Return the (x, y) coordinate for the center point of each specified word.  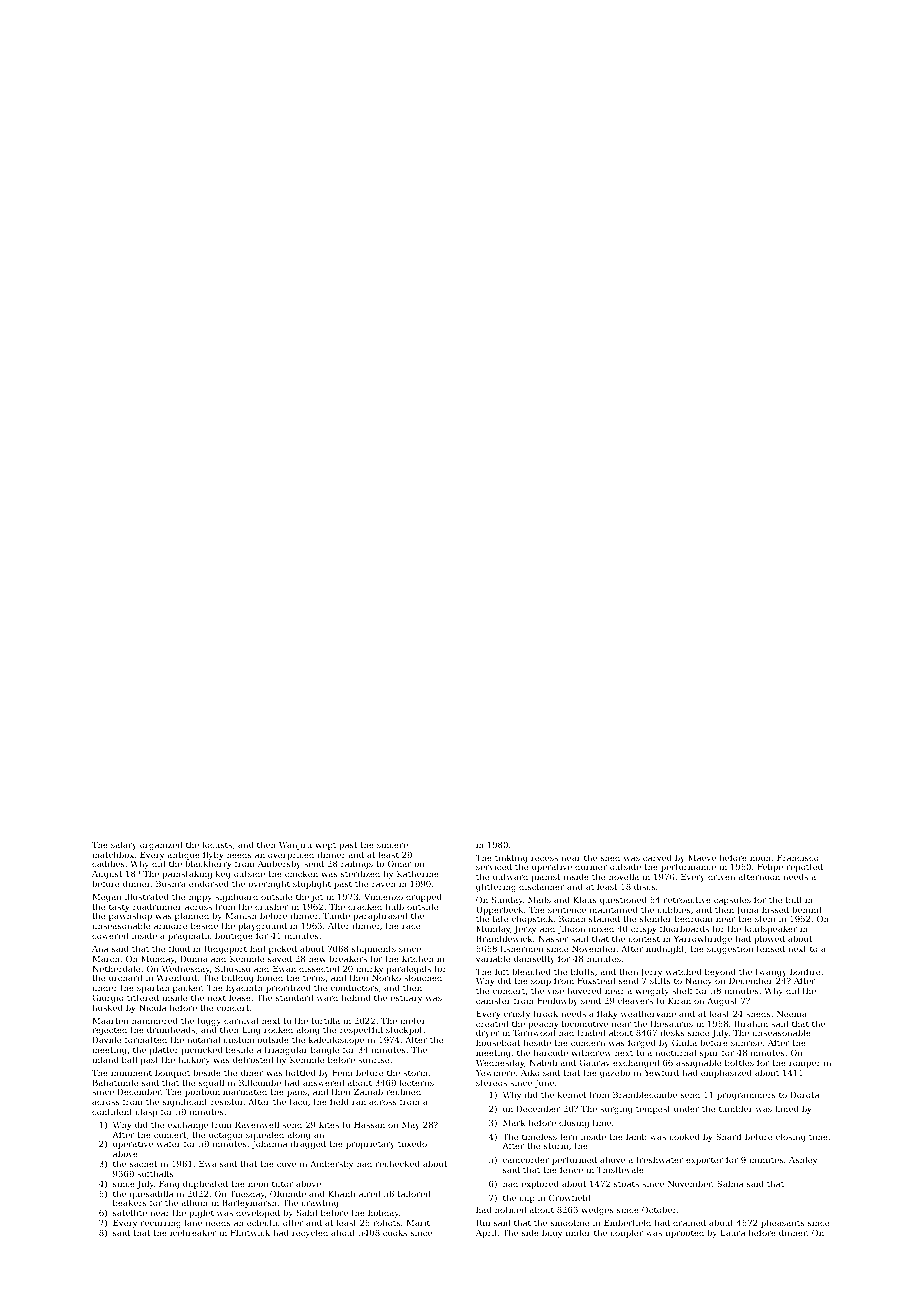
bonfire (805, 971)
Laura (733, 1233)
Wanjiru (295, 846)
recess (544, 858)
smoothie (570, 1222)
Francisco (798, 858)
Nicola (152, 1007)
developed (258, 1214)
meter (413, 1021)
